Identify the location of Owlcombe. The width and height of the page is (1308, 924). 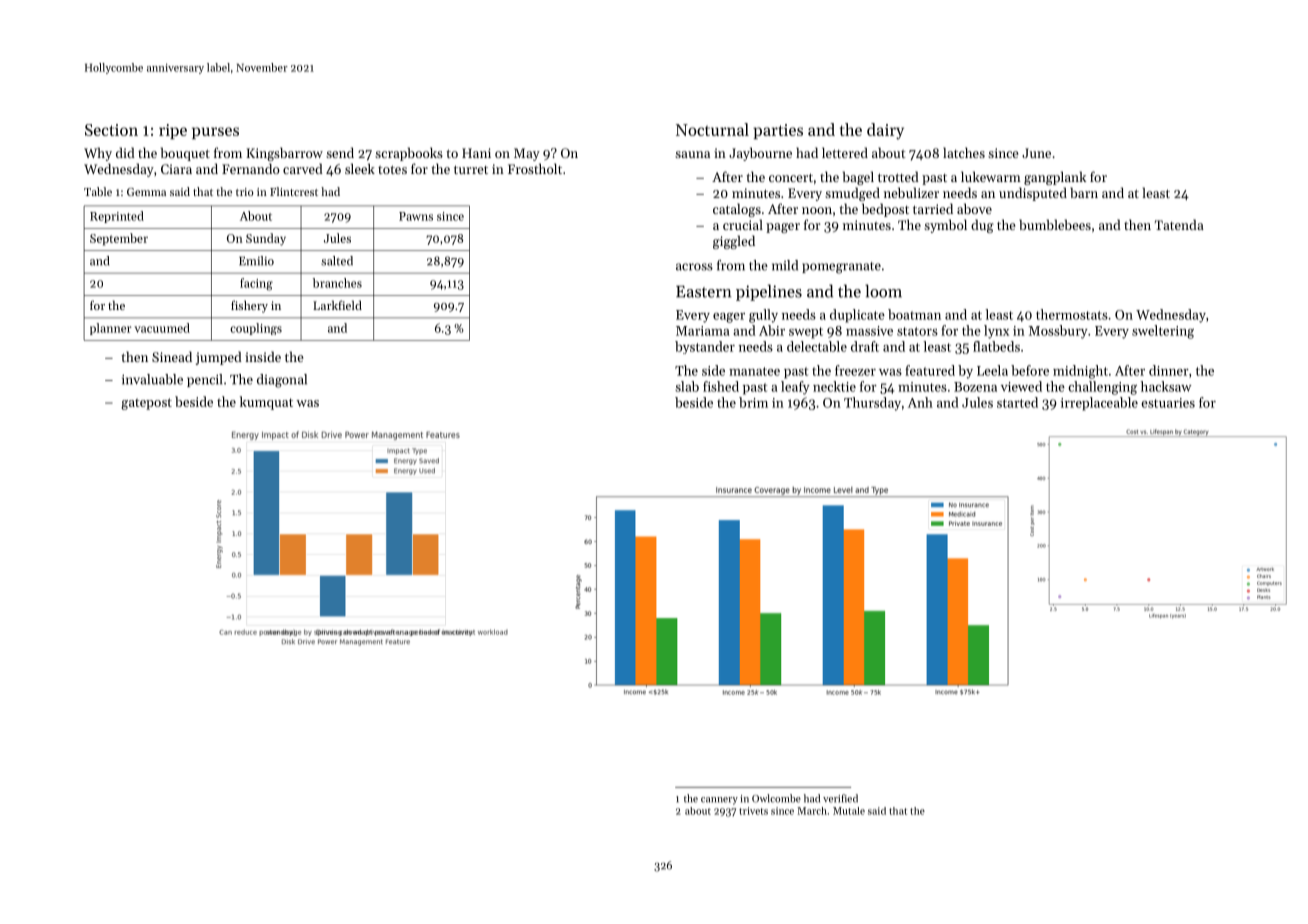
(776, 798).
